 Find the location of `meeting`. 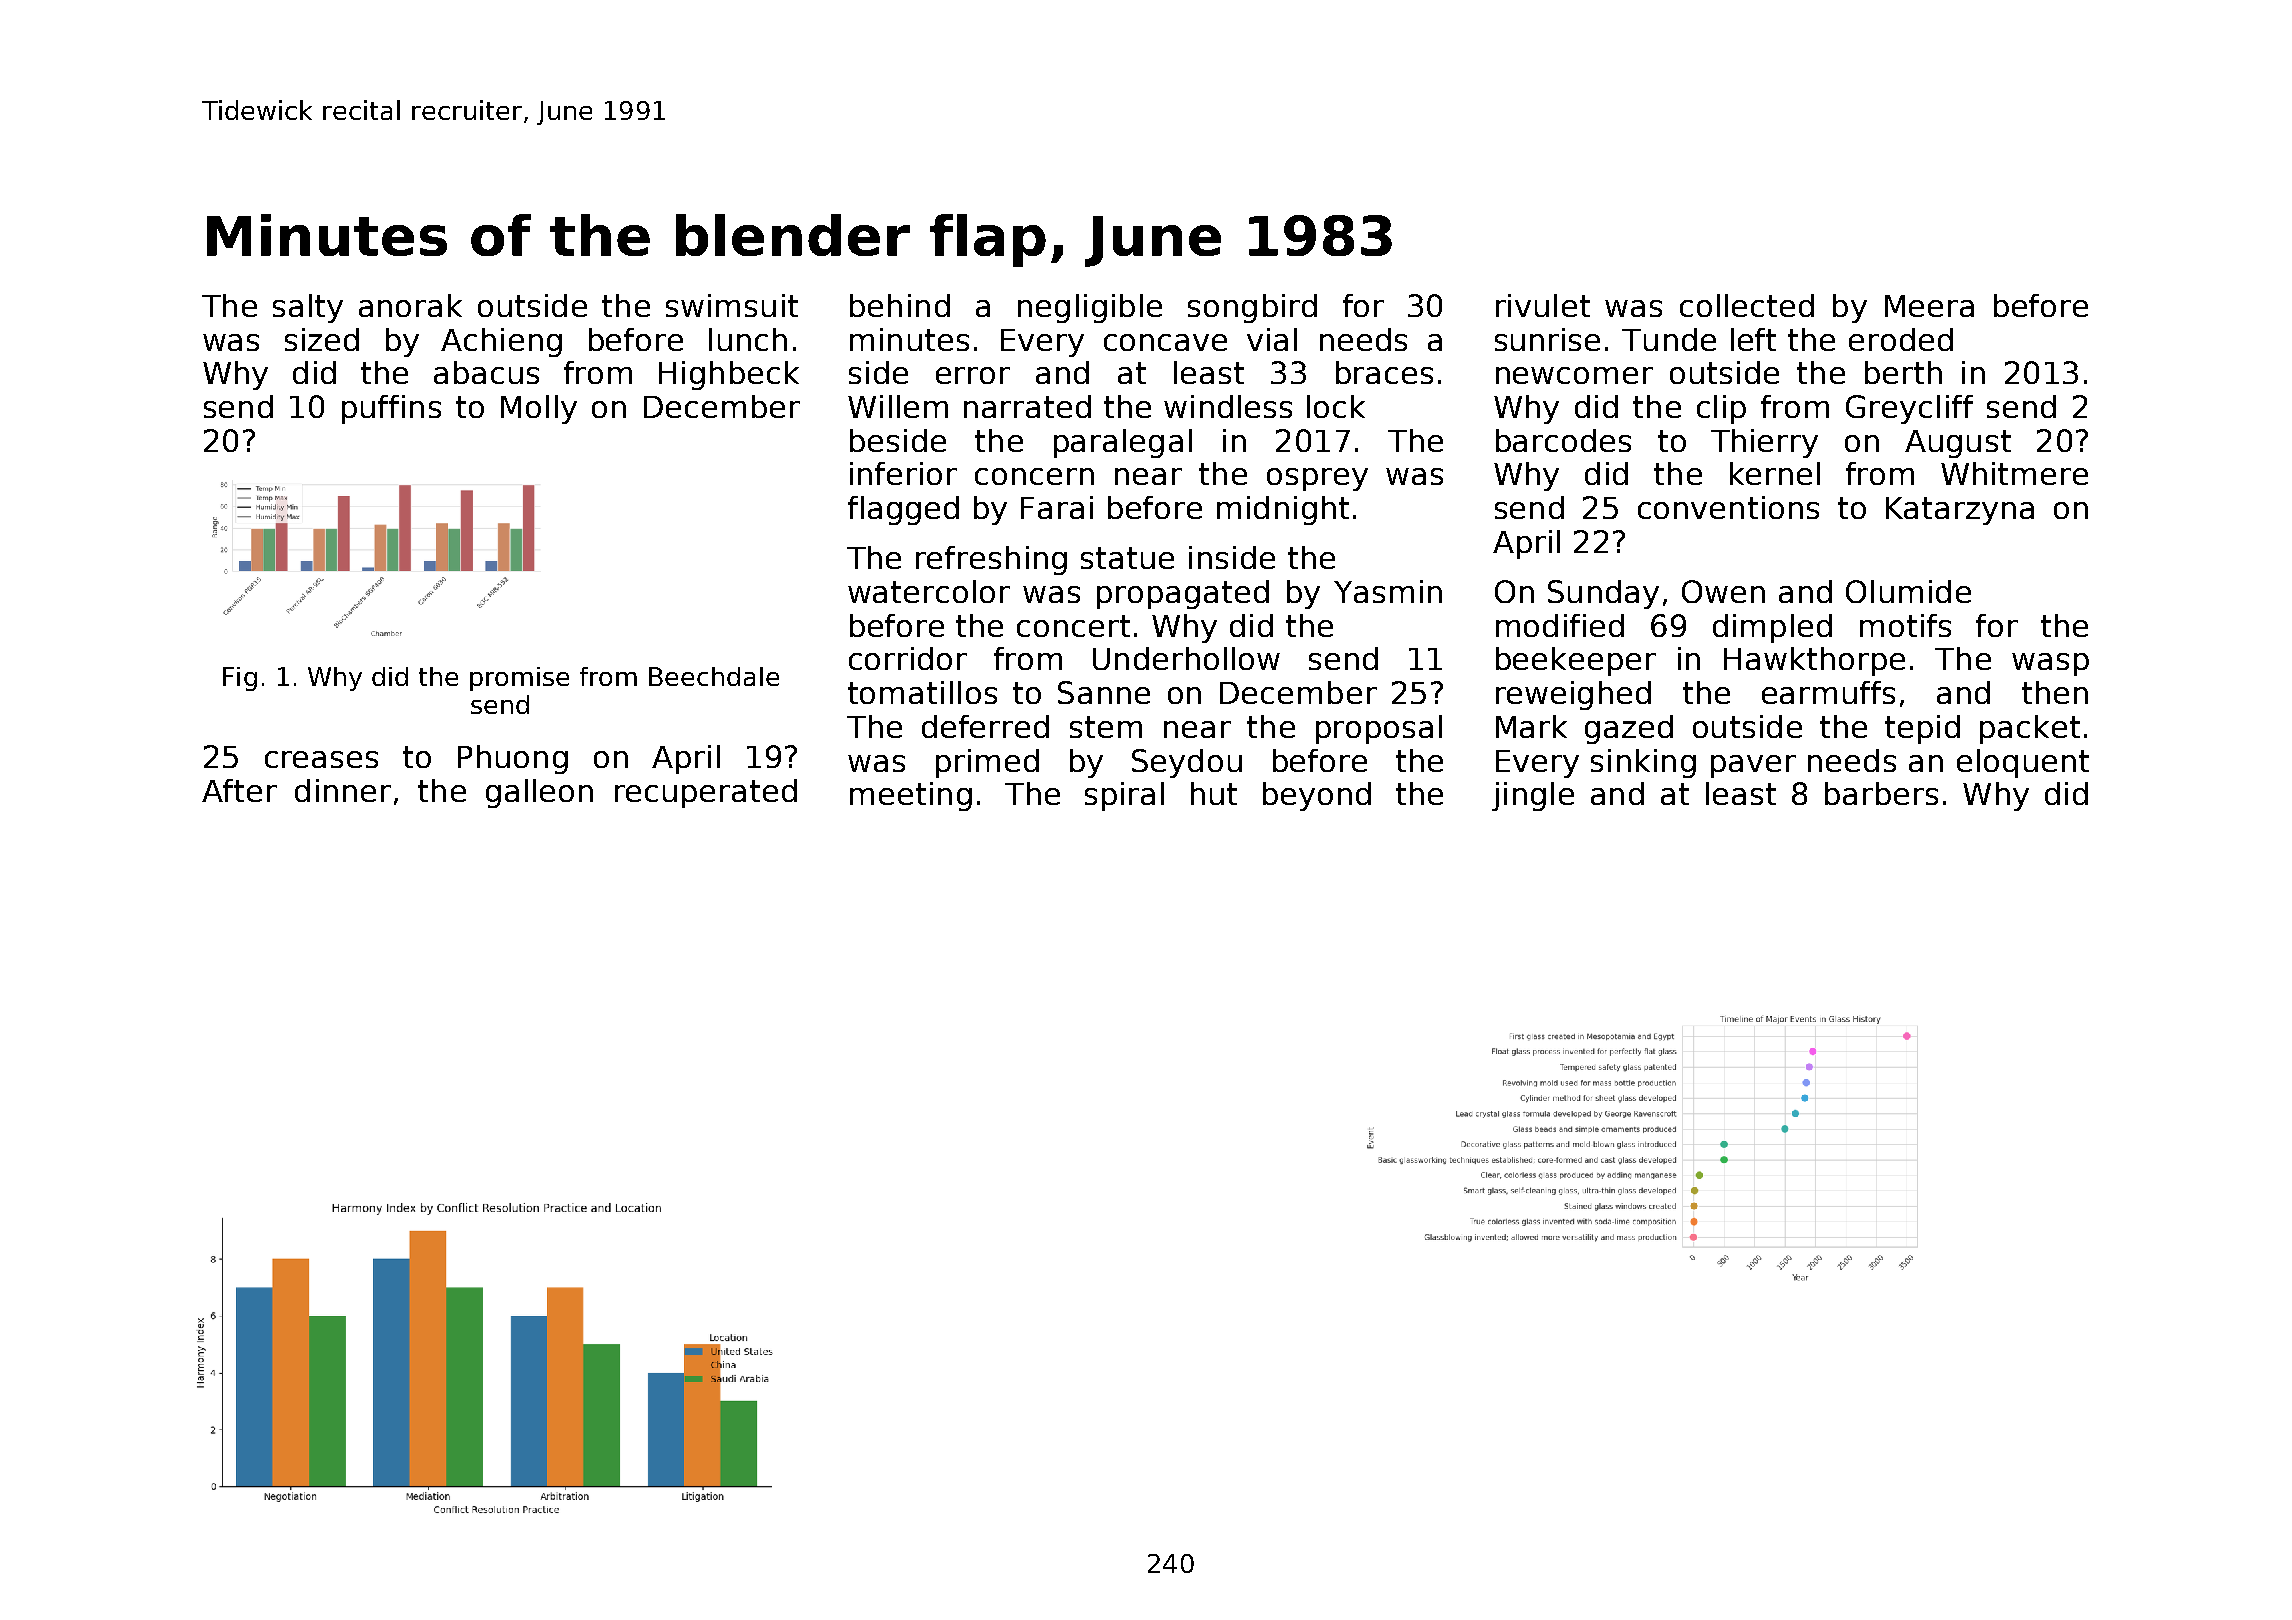

meeting is located at coordinates (911, 796).
